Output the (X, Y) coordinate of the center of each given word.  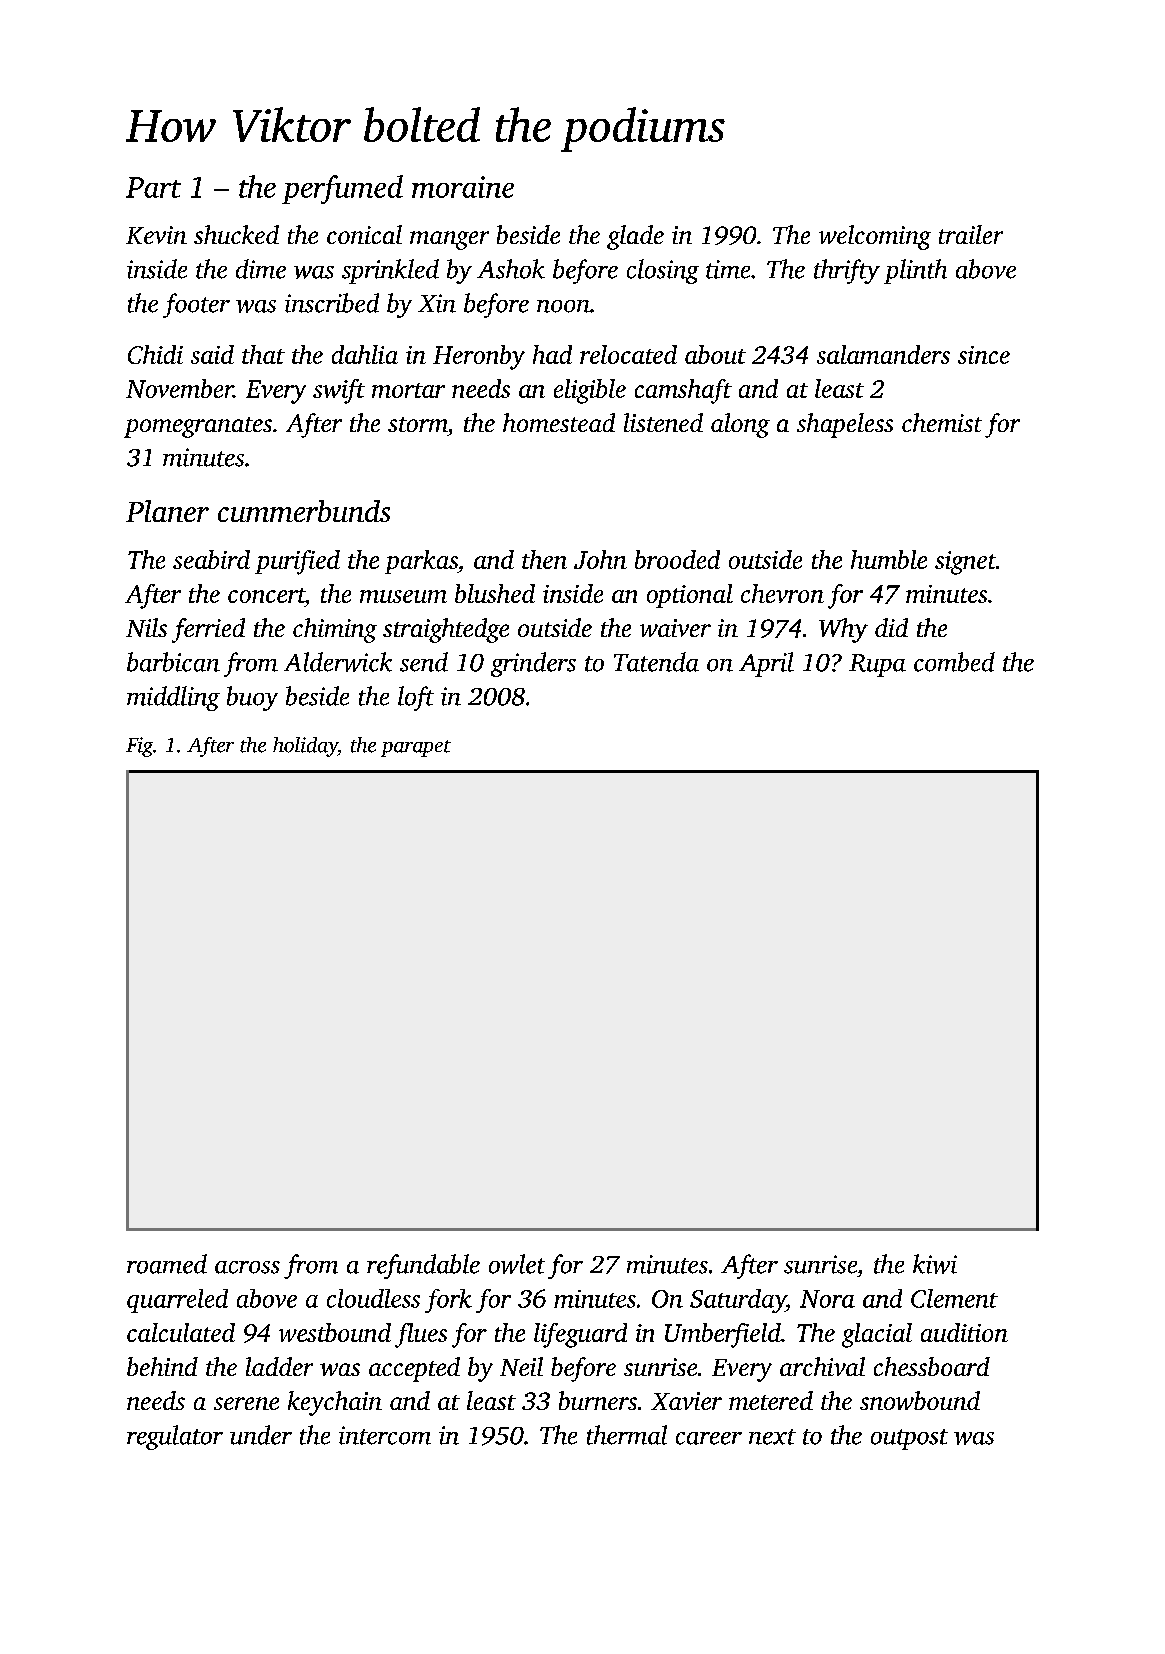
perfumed (342, 189)
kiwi (935, 1264)
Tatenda (656, 662)
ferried (208, 630)
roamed (167, 1264)
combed (954, 662)
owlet (517, 1264)
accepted (414, 1369)
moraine (463, 187)
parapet (416, 748)
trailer (971, 234)
